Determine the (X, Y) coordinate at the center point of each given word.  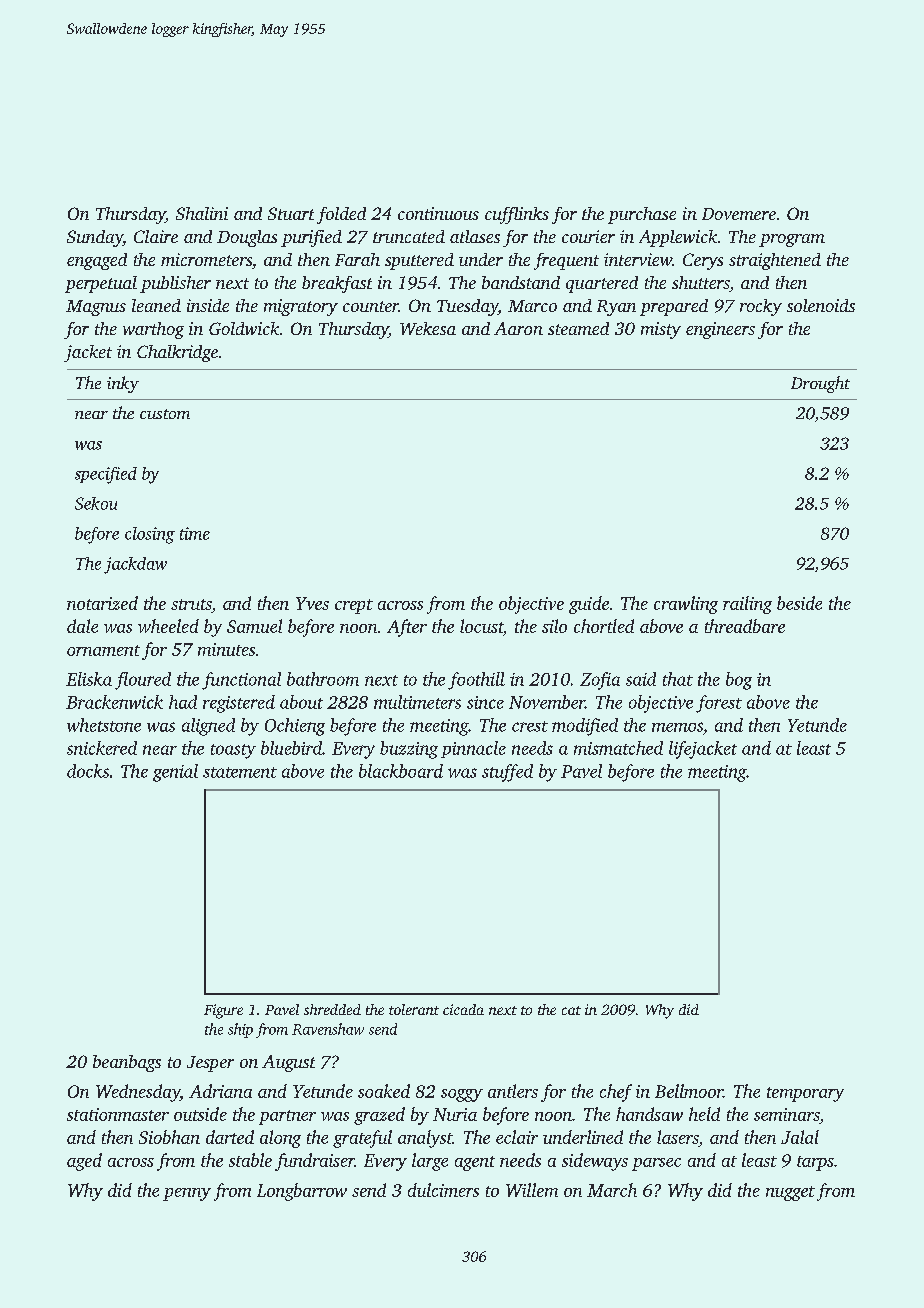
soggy (462, 1095)
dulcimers (443, 1190)
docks (88, 771)
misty (661, 330)
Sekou (96, 503)
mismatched (618, 748)
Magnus (96, 308)
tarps (815, 1163)
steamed (578, 328)
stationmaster (118, 1114)
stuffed (507, 773)
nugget (790, 1193)
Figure (223, 1011)
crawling (686, 605)
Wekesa (428, 328)
